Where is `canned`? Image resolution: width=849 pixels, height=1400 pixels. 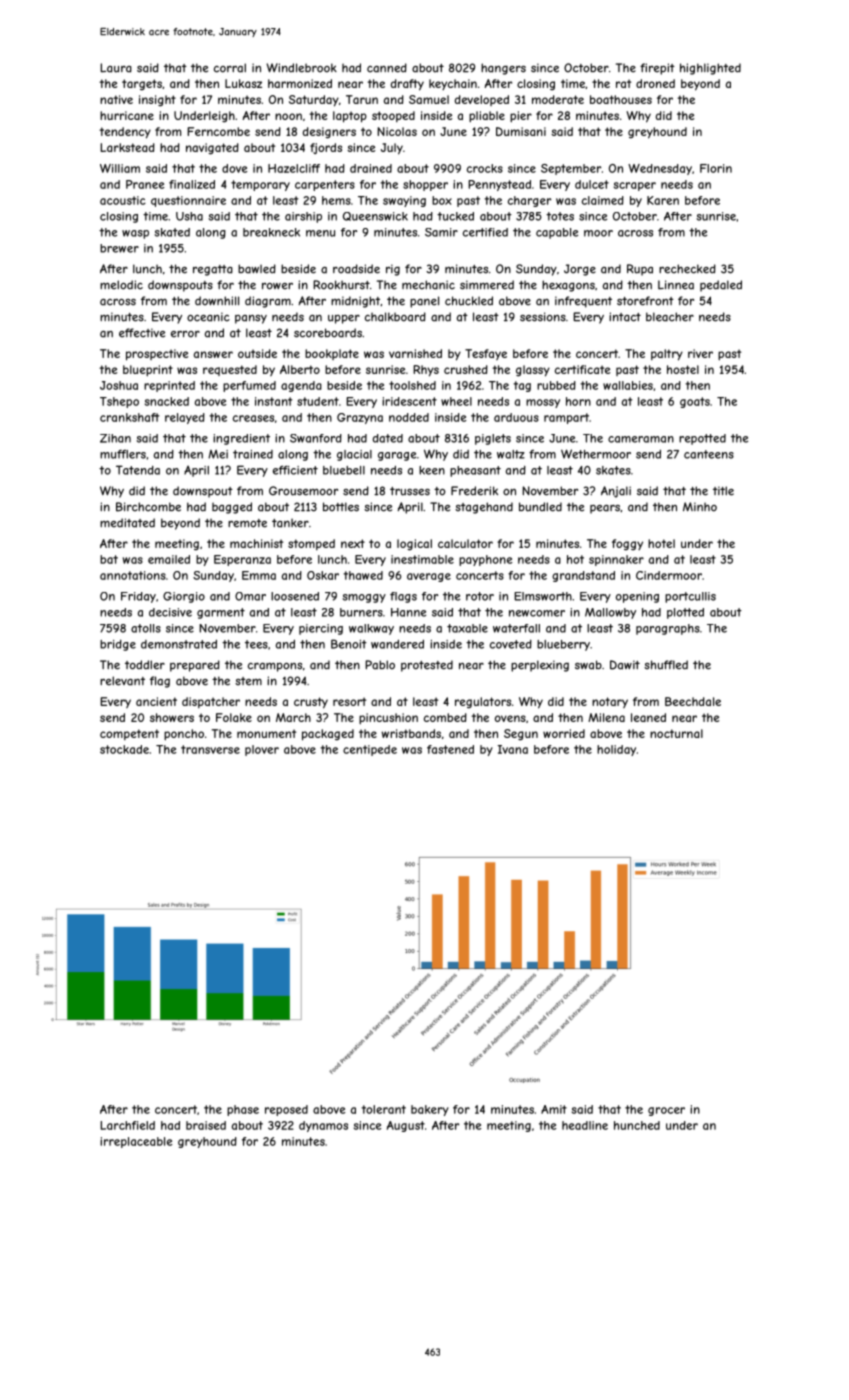 canned is located at coordinates (387, 68).
